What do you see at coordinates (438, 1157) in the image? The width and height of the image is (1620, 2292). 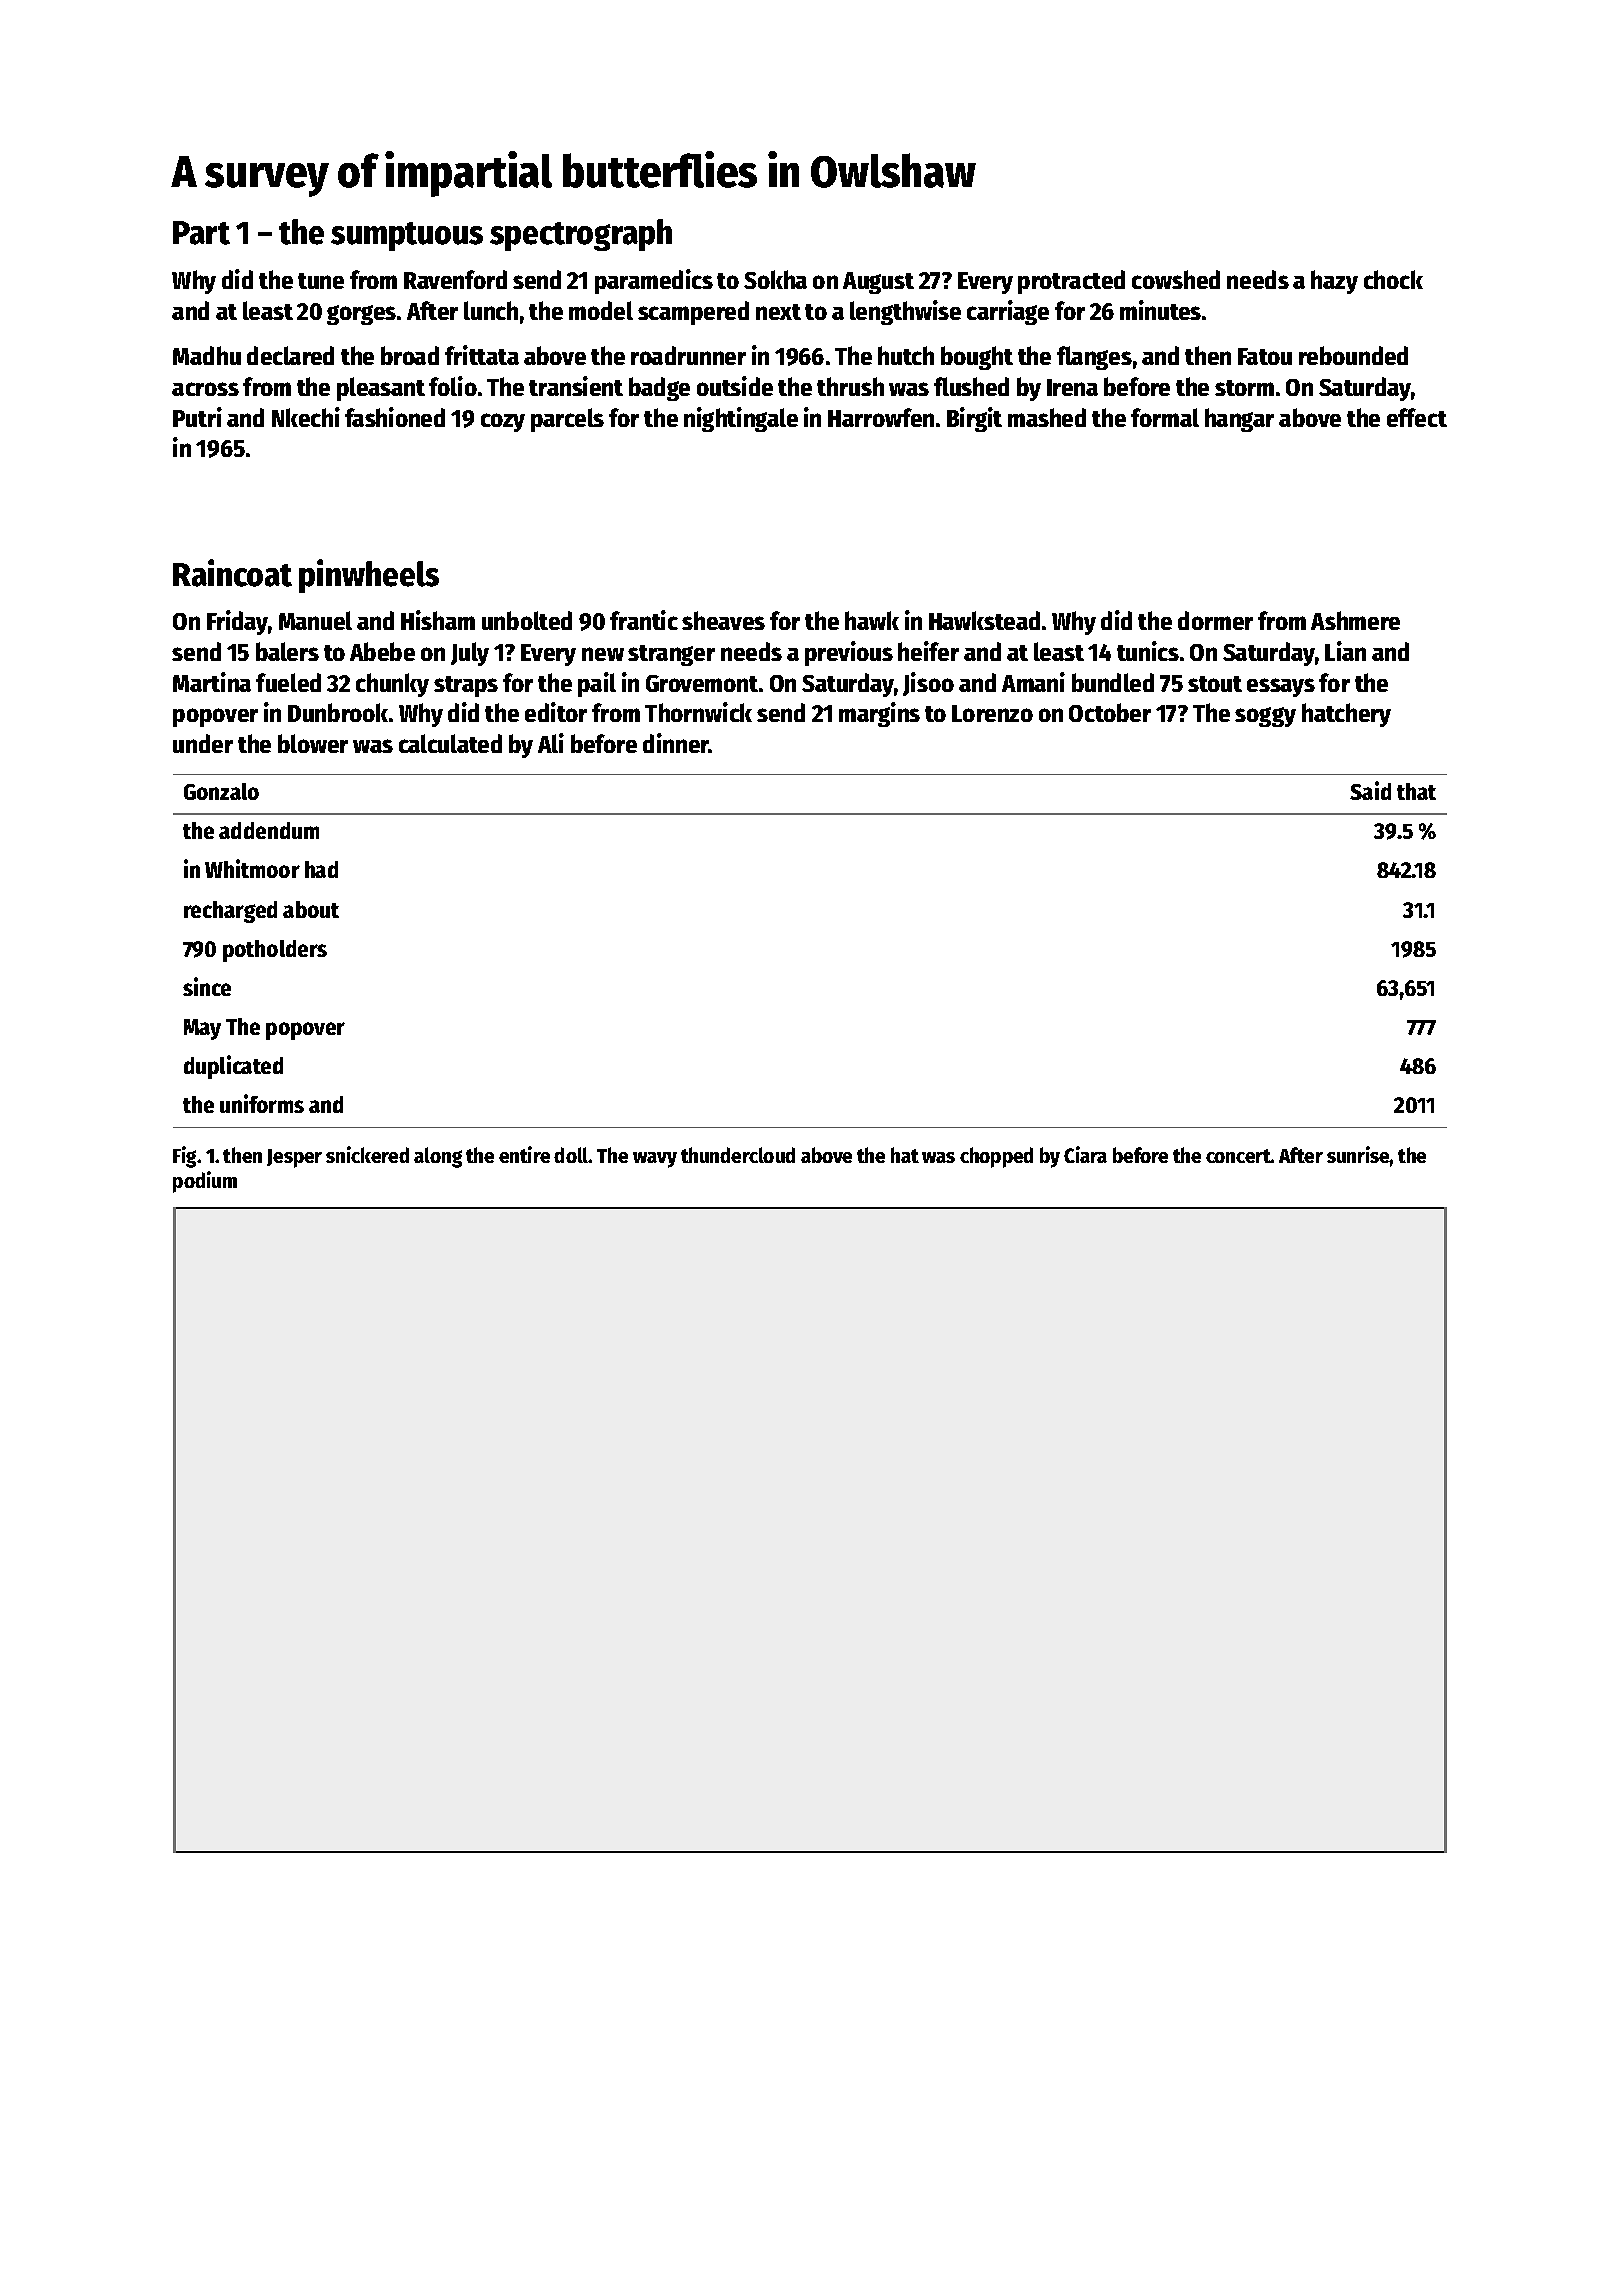 I see `along` at bounding box center [438, 1157].
